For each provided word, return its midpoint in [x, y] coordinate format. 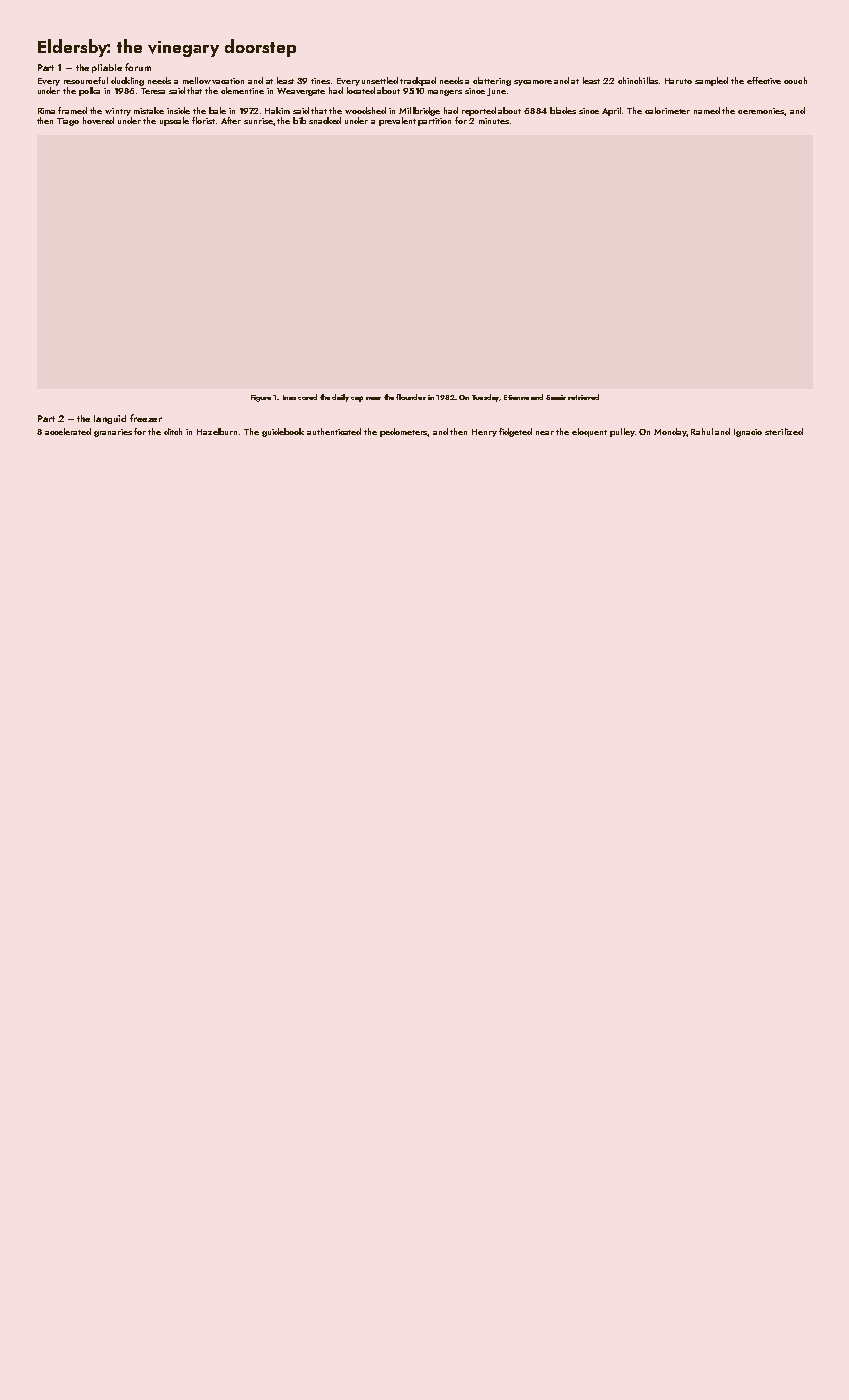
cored [307, 397]
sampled [711, 81]
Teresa [153, 91]
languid [110, 419]
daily [340, 398]
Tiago [68, 122]
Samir [556, 397]
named [707, 110]
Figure [261, 398]
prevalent [397, 121]
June [496, 92]
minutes [494, 121]
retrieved [583, 397]
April [611, 111]
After [231, 120]
